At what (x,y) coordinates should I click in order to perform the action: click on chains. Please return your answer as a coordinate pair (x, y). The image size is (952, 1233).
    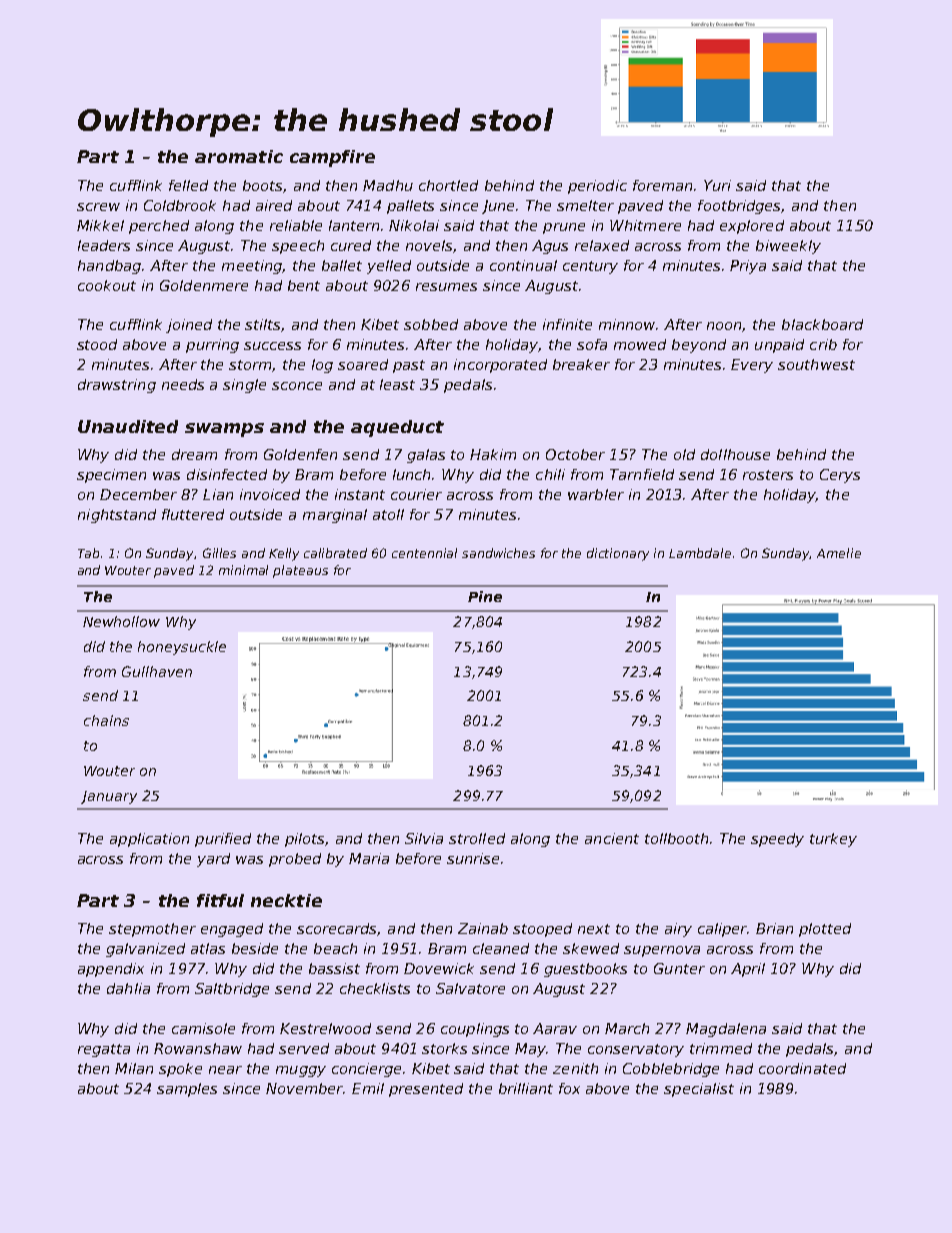
    Looking at the image, I should click on (106, 720).
